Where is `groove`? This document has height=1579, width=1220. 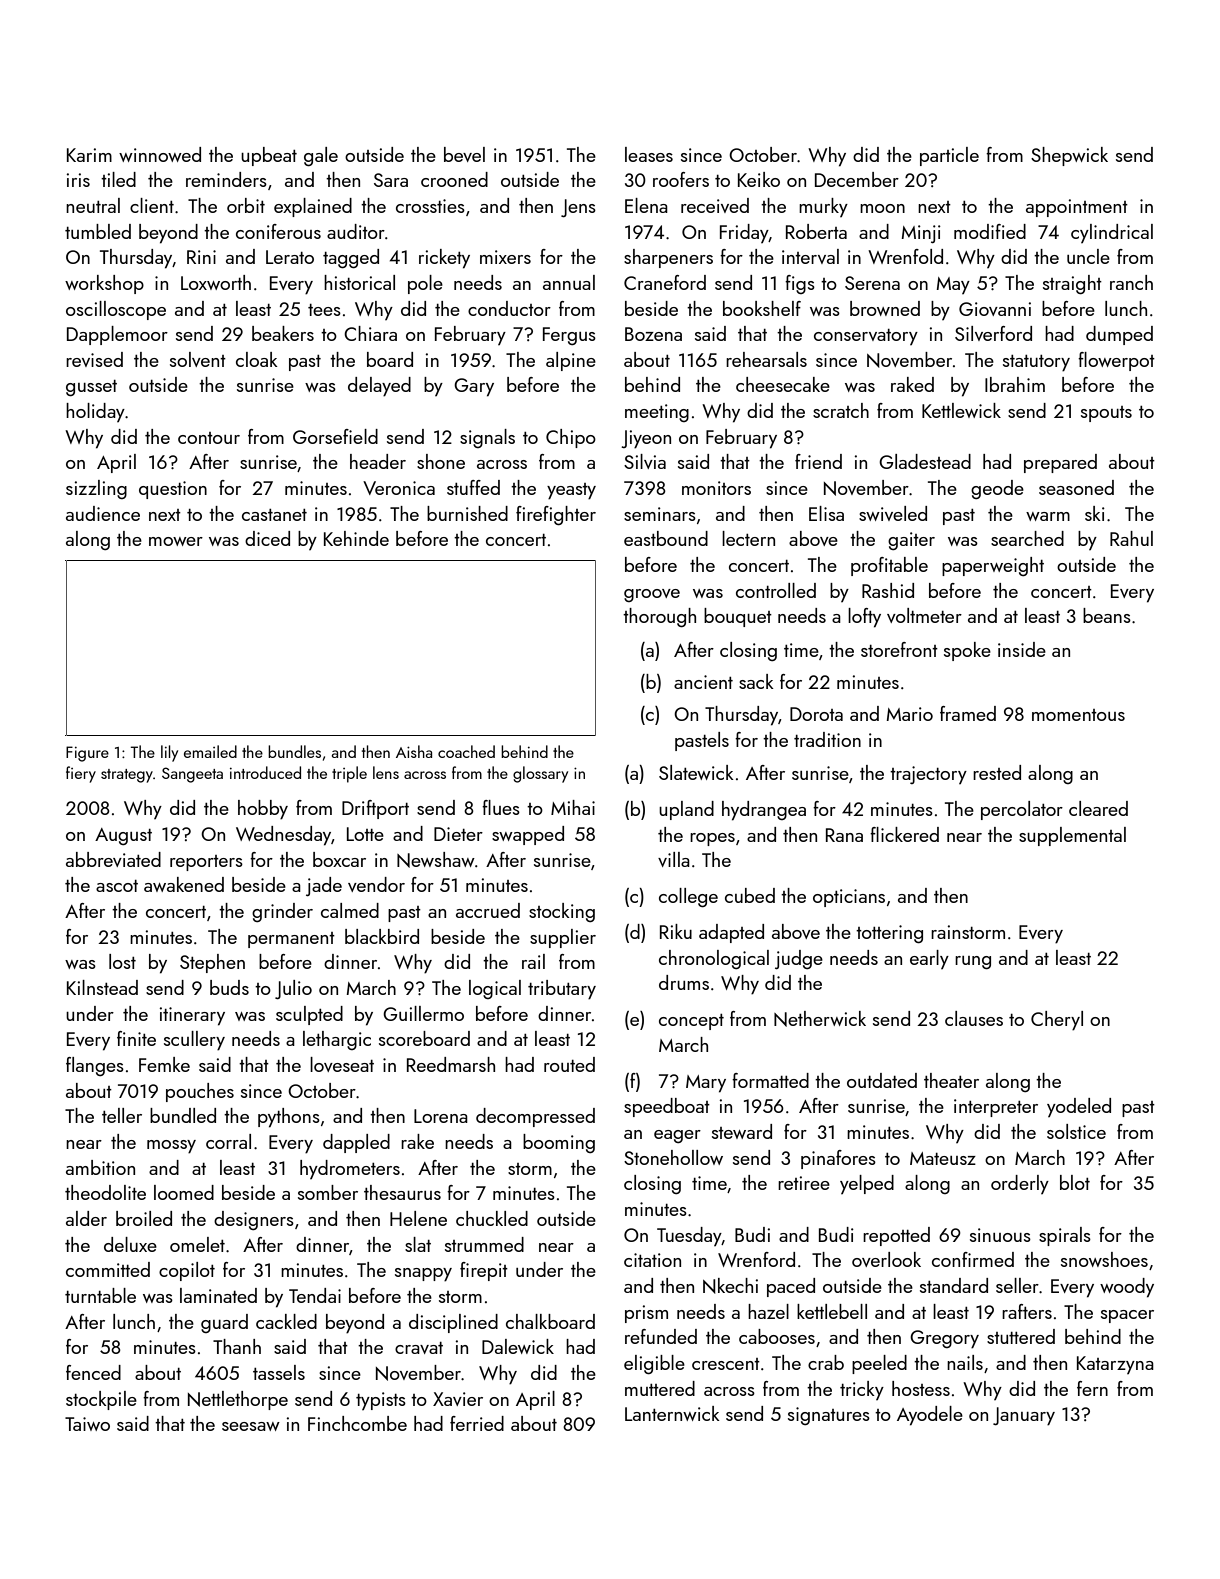
groove is located at coordinates (652, 595).
